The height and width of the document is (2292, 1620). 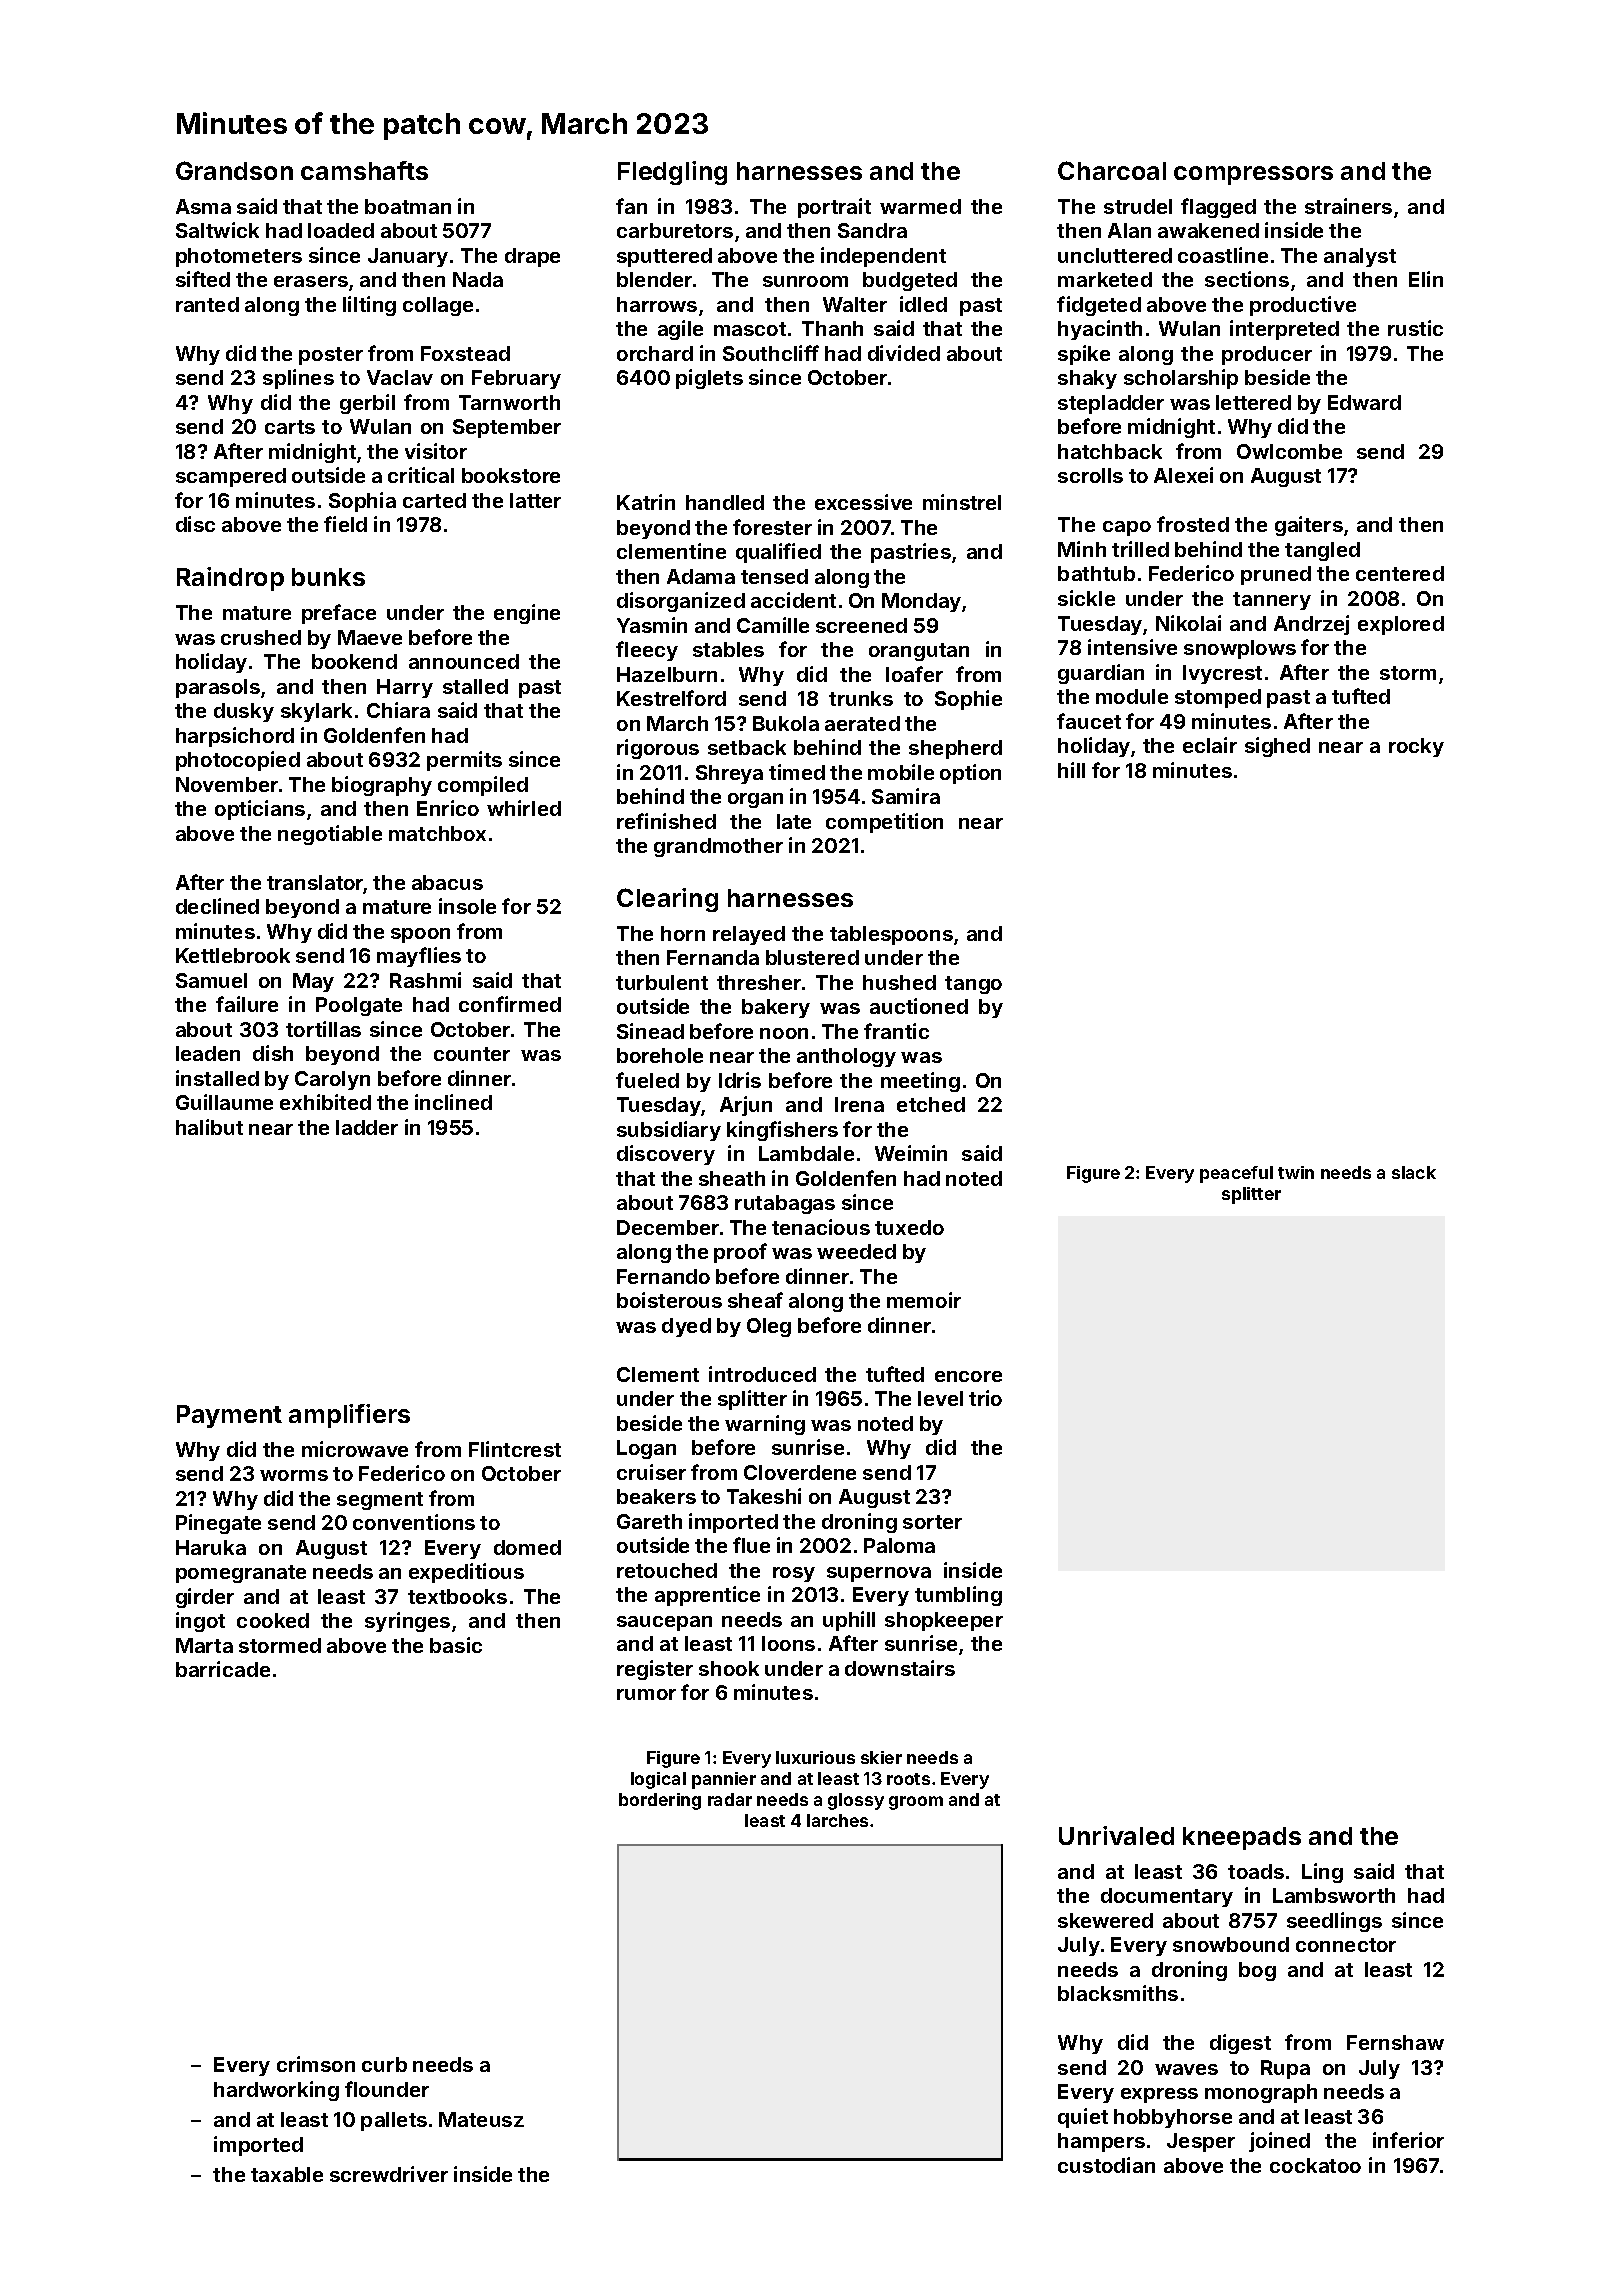 I want to click on trio, so click(x=985, y=1398).
